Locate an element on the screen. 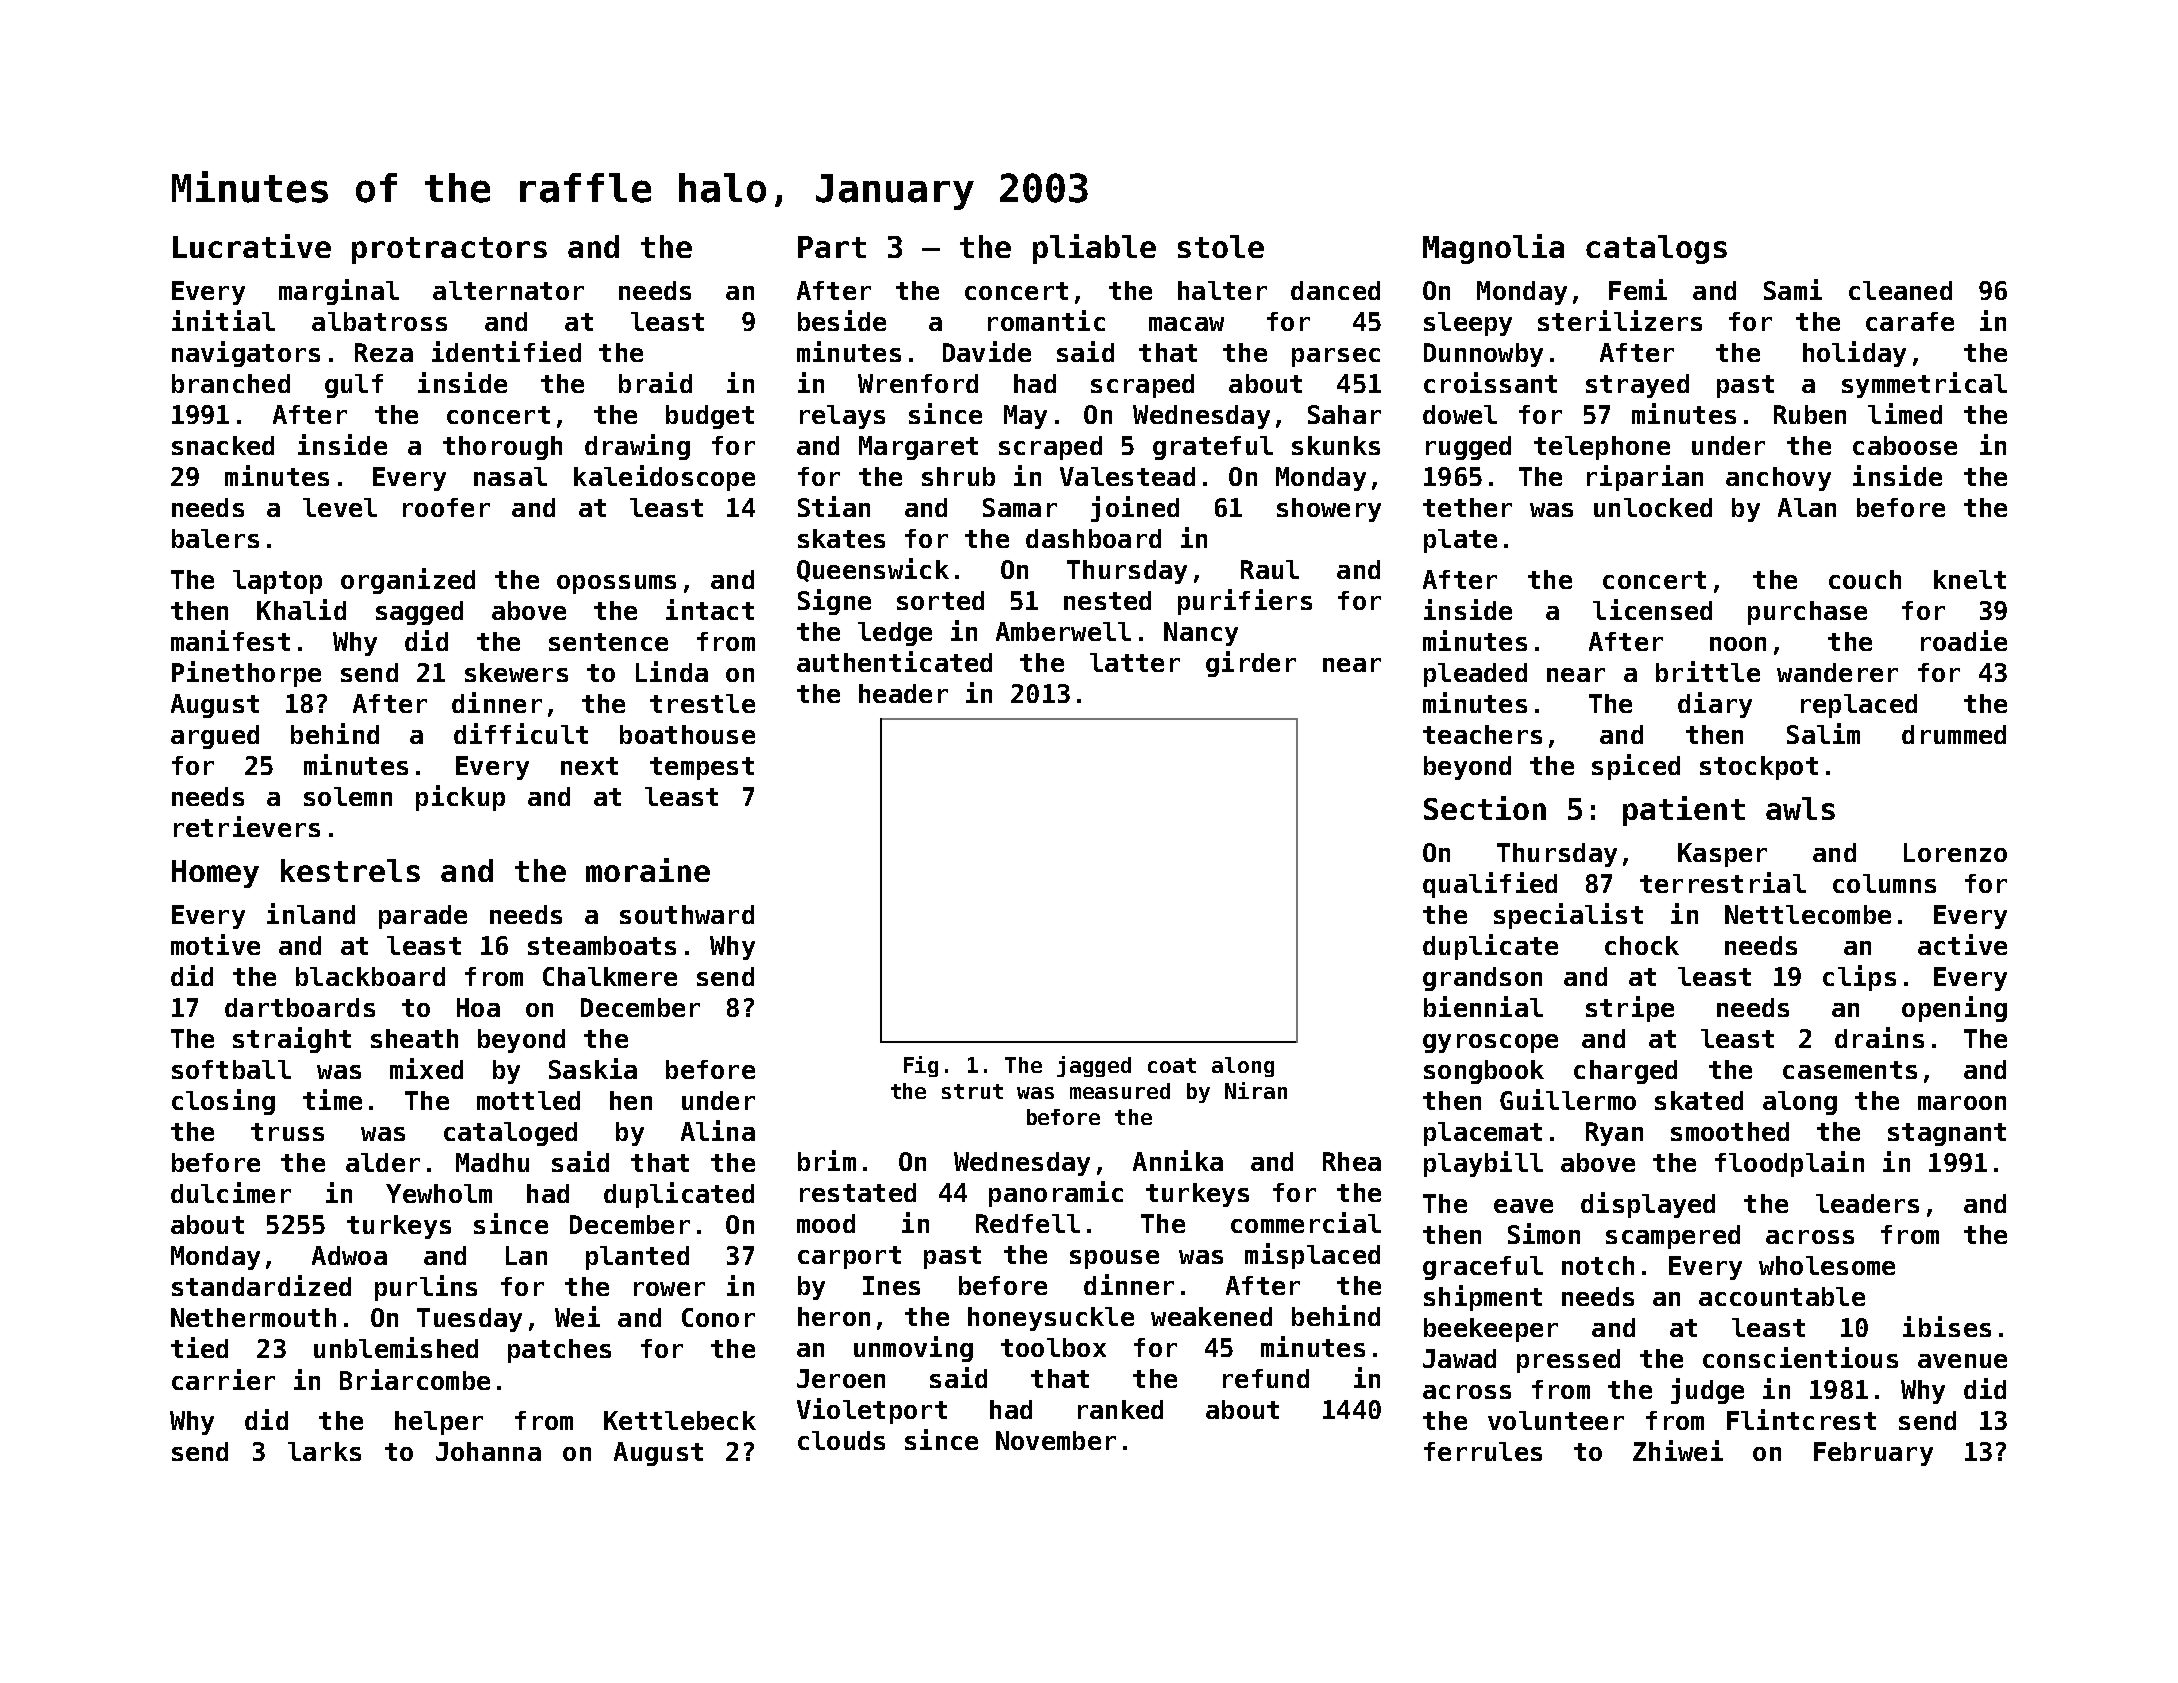 The height and width of the screenshot is (1683, 2178). argued is located at coordinates (215, 737).
